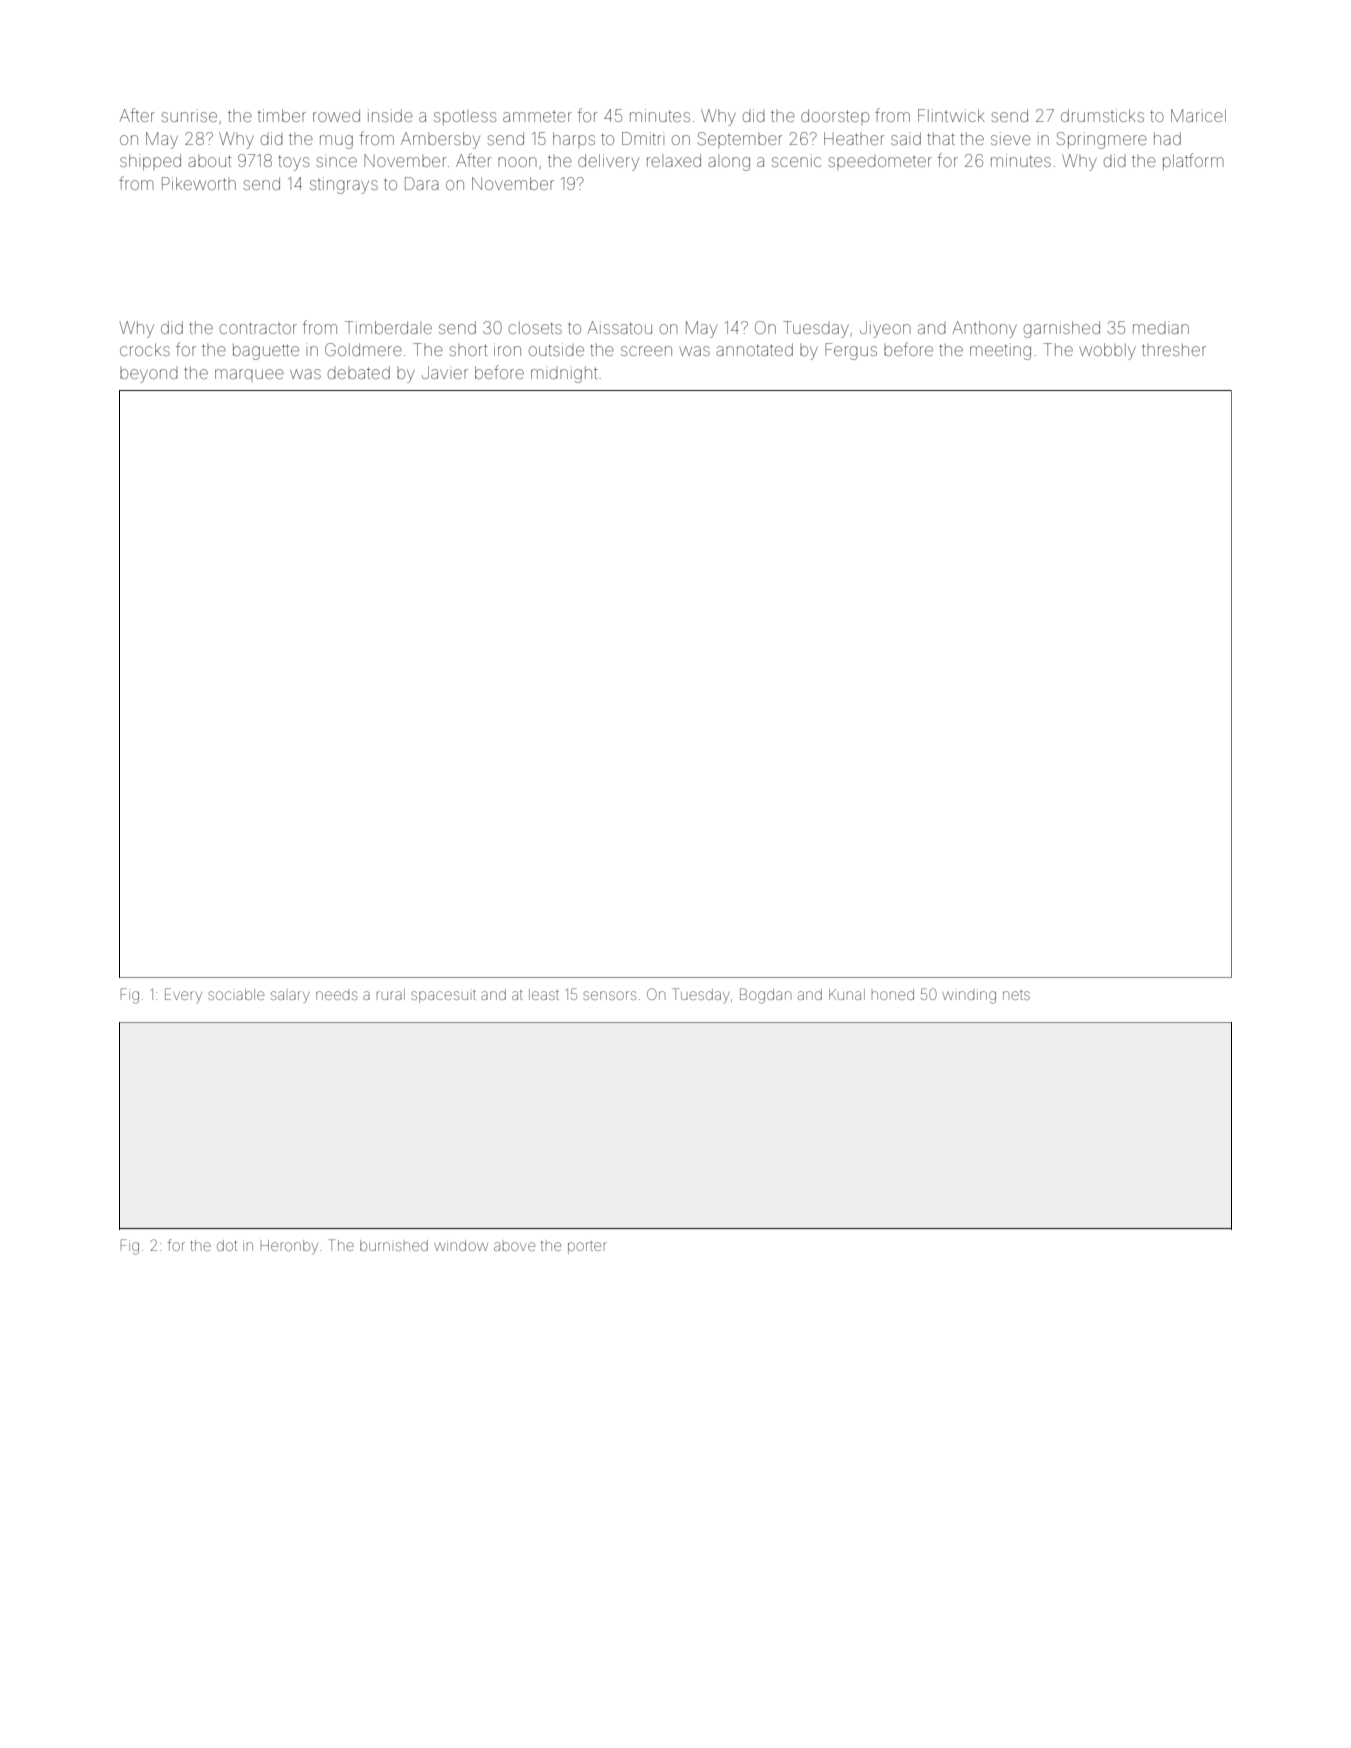  What do you see at coordinates (564, 374) in the page?
I see `midnight` at bounding box center [564, 374].
